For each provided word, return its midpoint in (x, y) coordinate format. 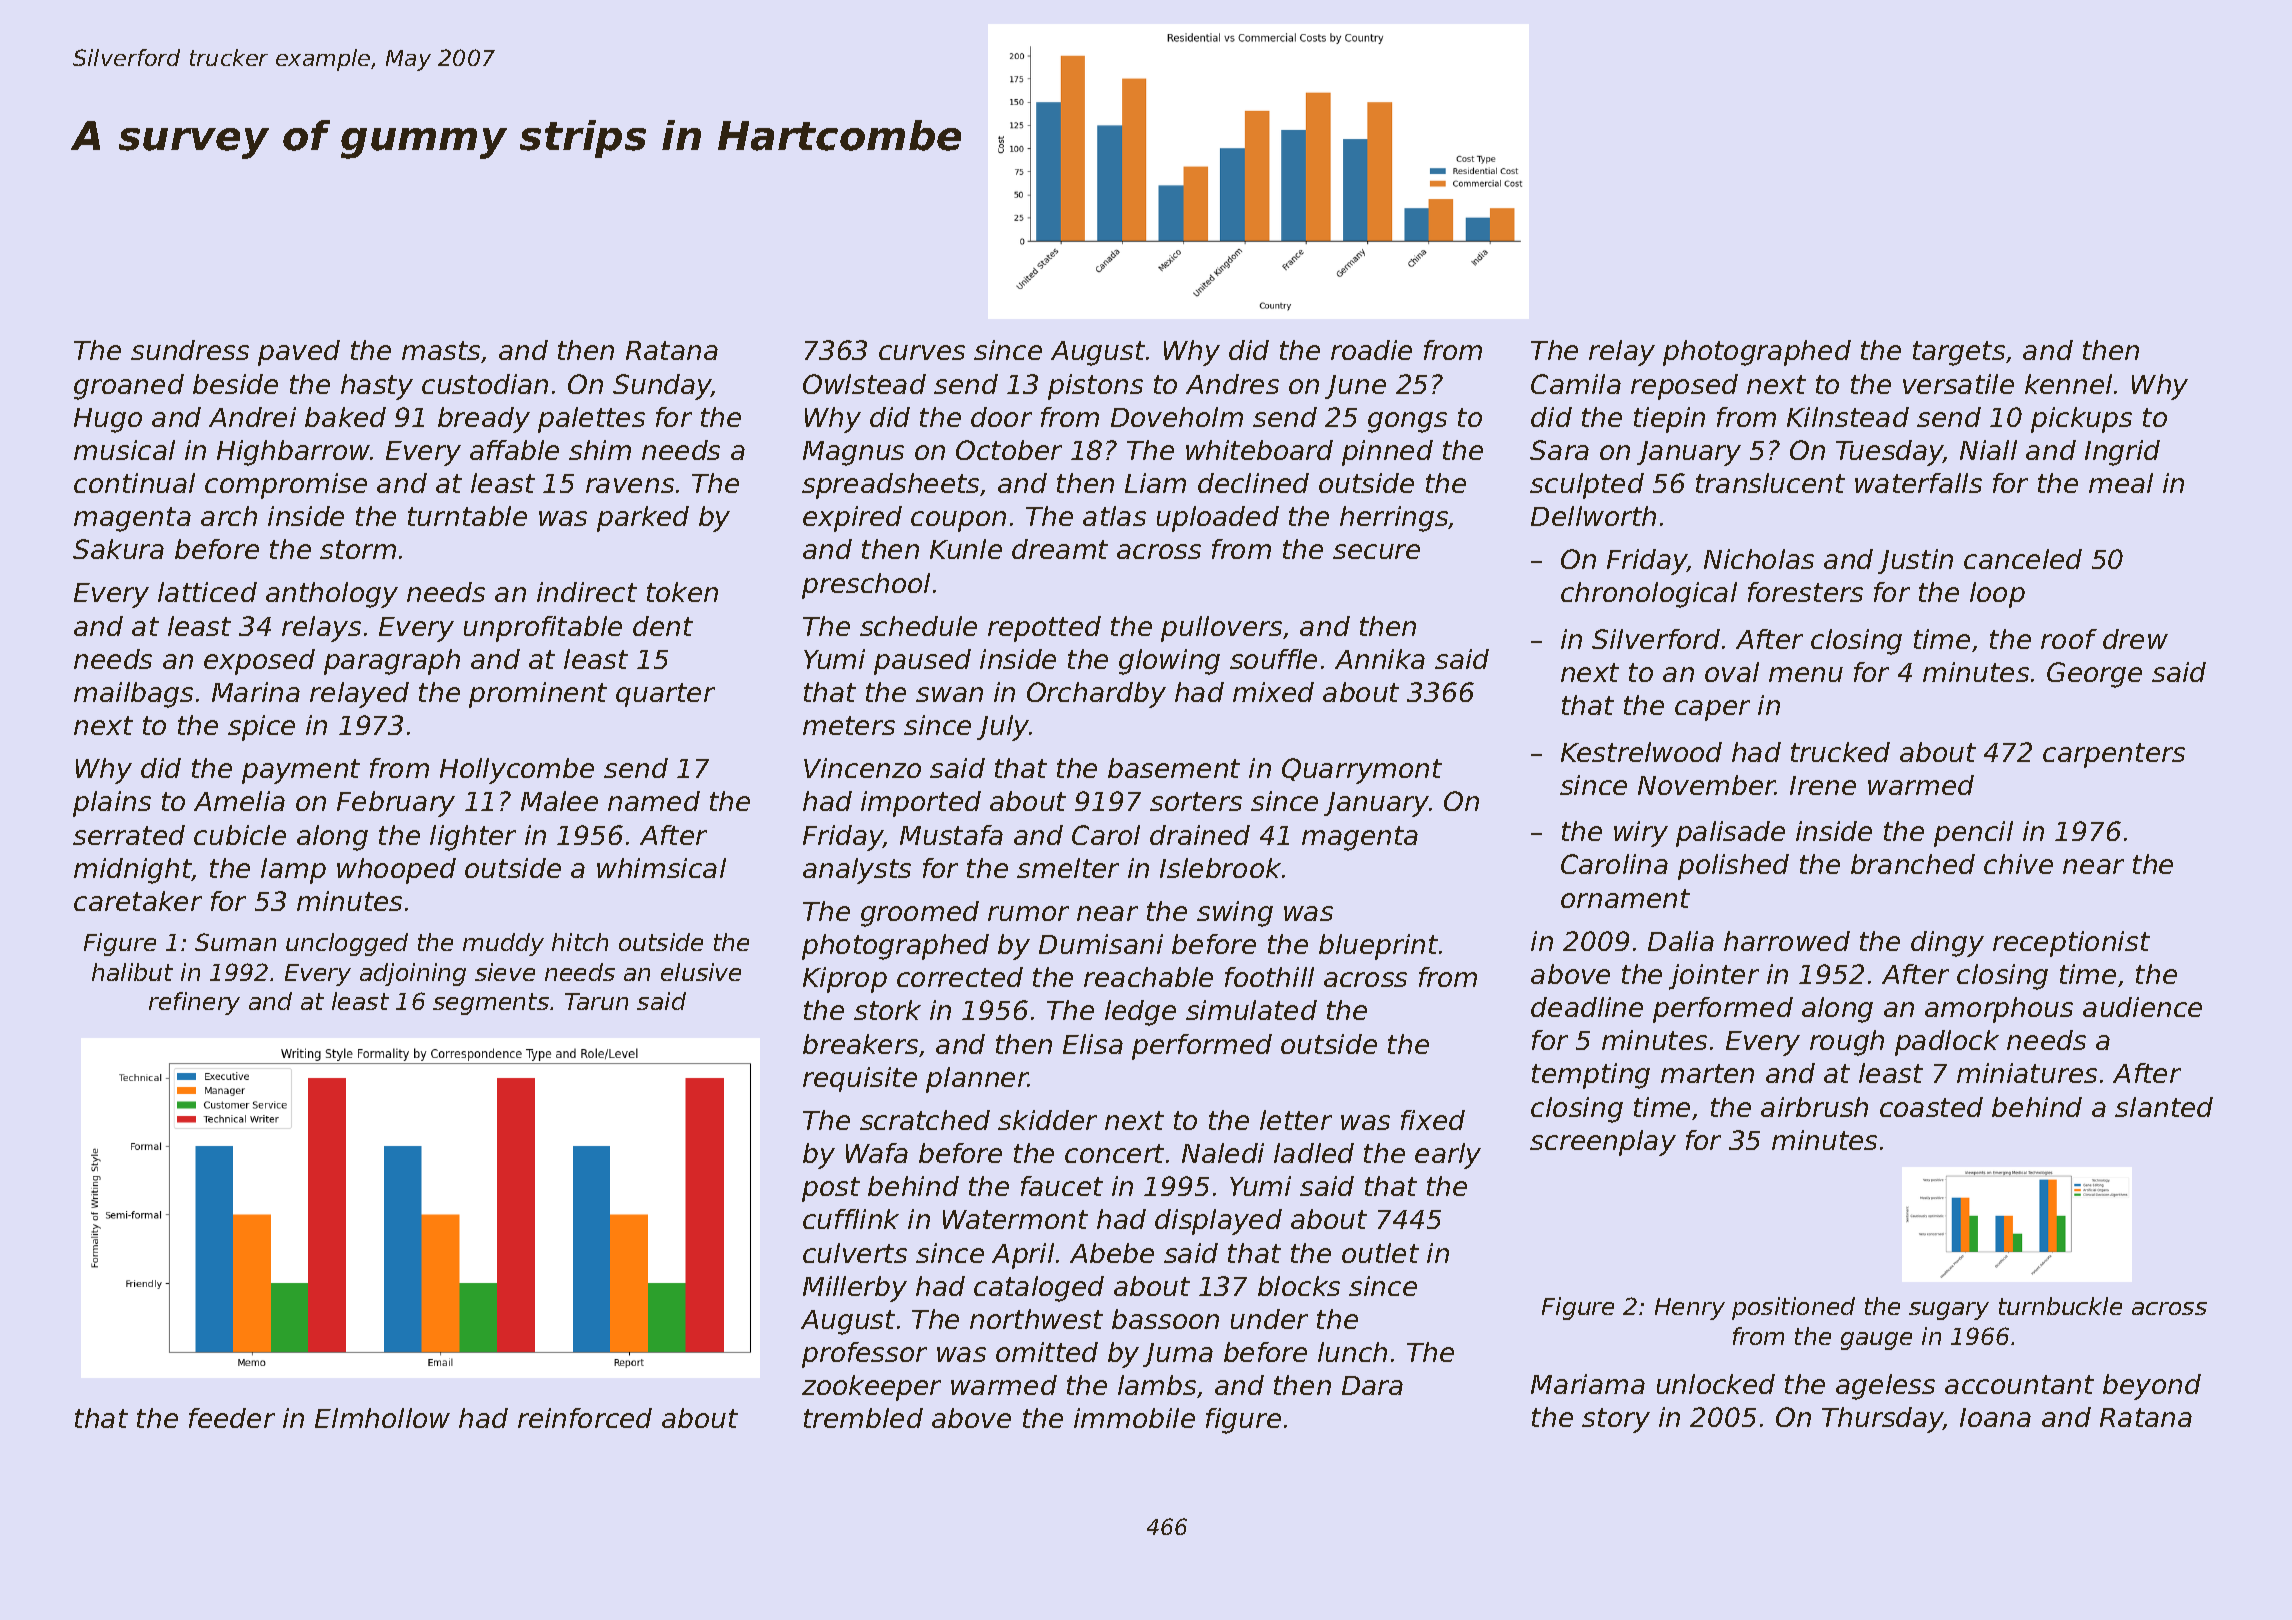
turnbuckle (2060, 1306)
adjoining (413, 974)
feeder (232, 1418)
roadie (1371, 350)
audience (2142, 1007)
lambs (1157, 1385)
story (1616, 1420)
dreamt (1060, 549)
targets (1959, 353)
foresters (1805, 592)
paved (299, 353)
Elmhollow (382, 1418)
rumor (1028, 913)
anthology (332, 595)
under (1269, 1319)
